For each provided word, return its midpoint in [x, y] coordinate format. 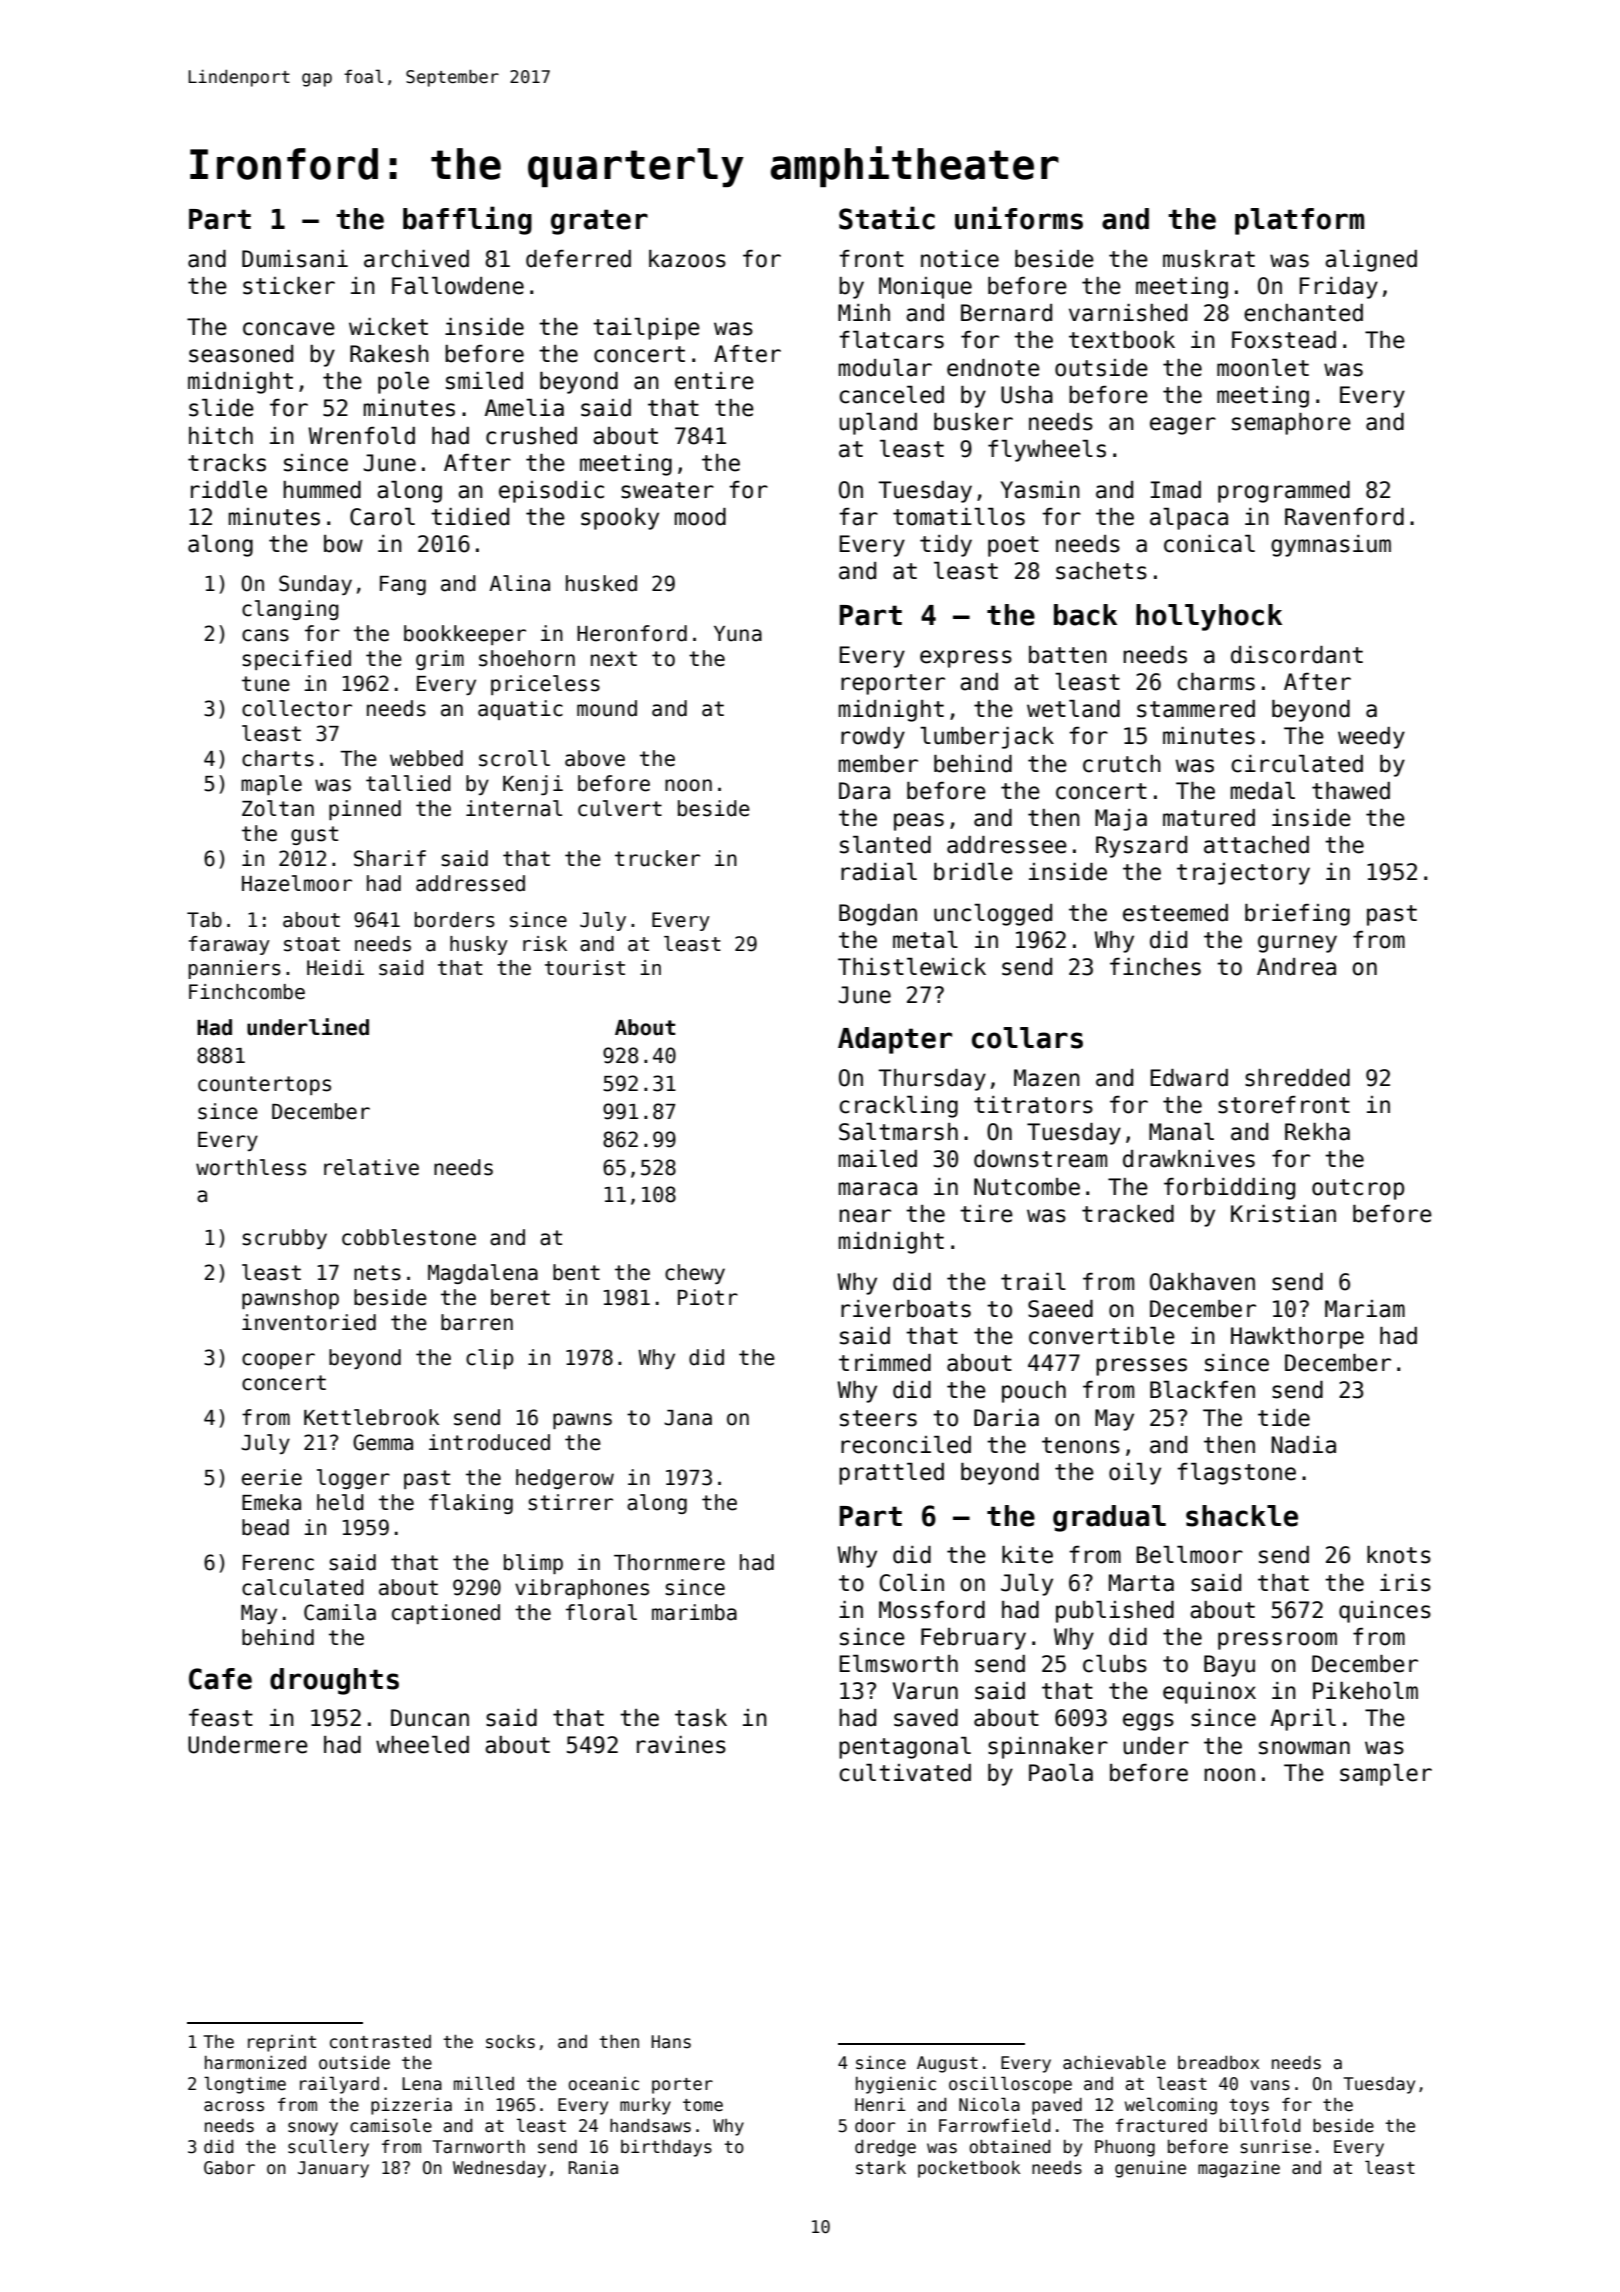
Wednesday [499, 2169]
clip [490, 1359]
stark [881, 2168]
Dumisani [295, 259]
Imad [1176, 490]
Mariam [1365, 1309]
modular [885, 368]
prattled [891, 1474]
